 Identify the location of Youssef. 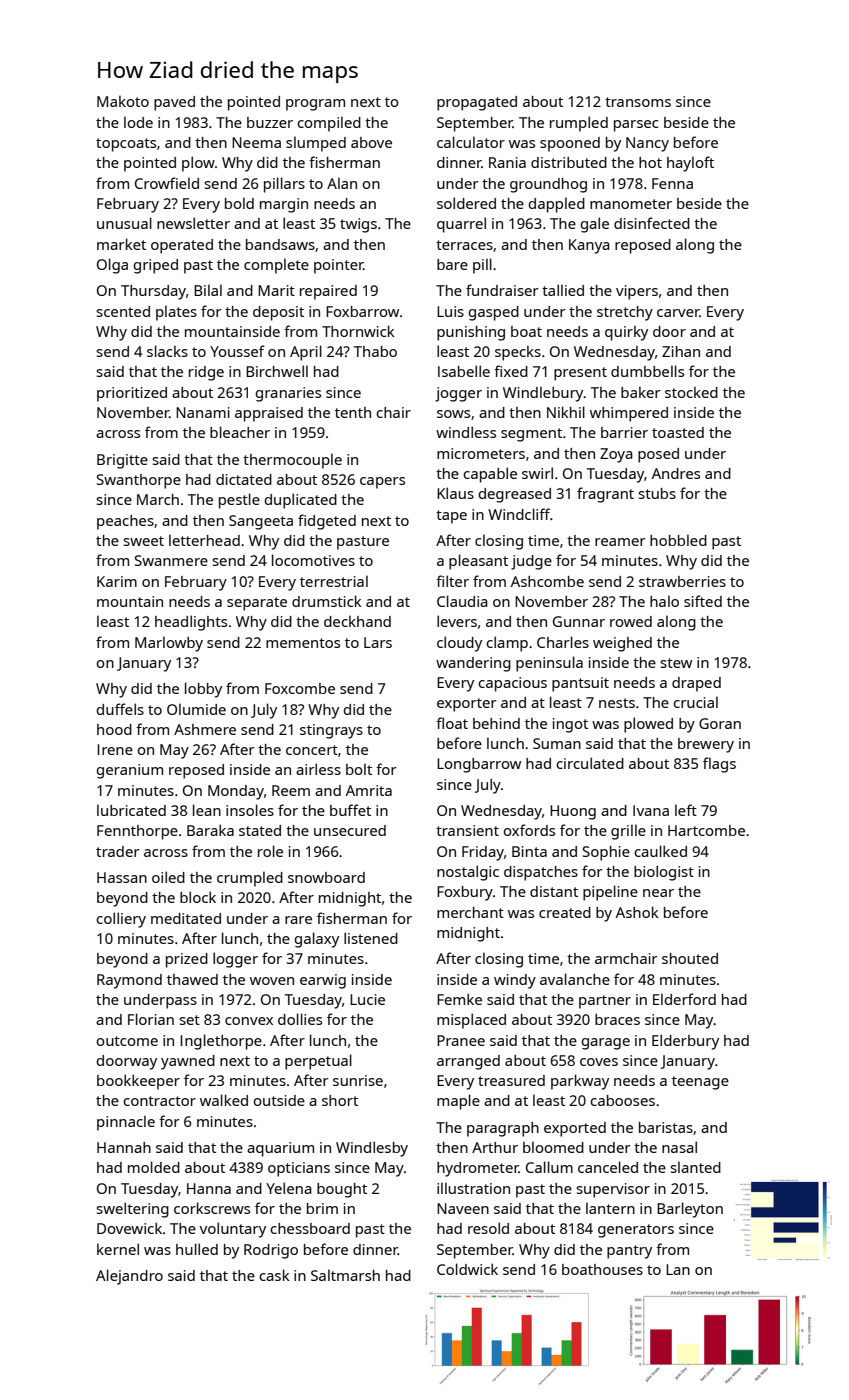
(237, 351).
